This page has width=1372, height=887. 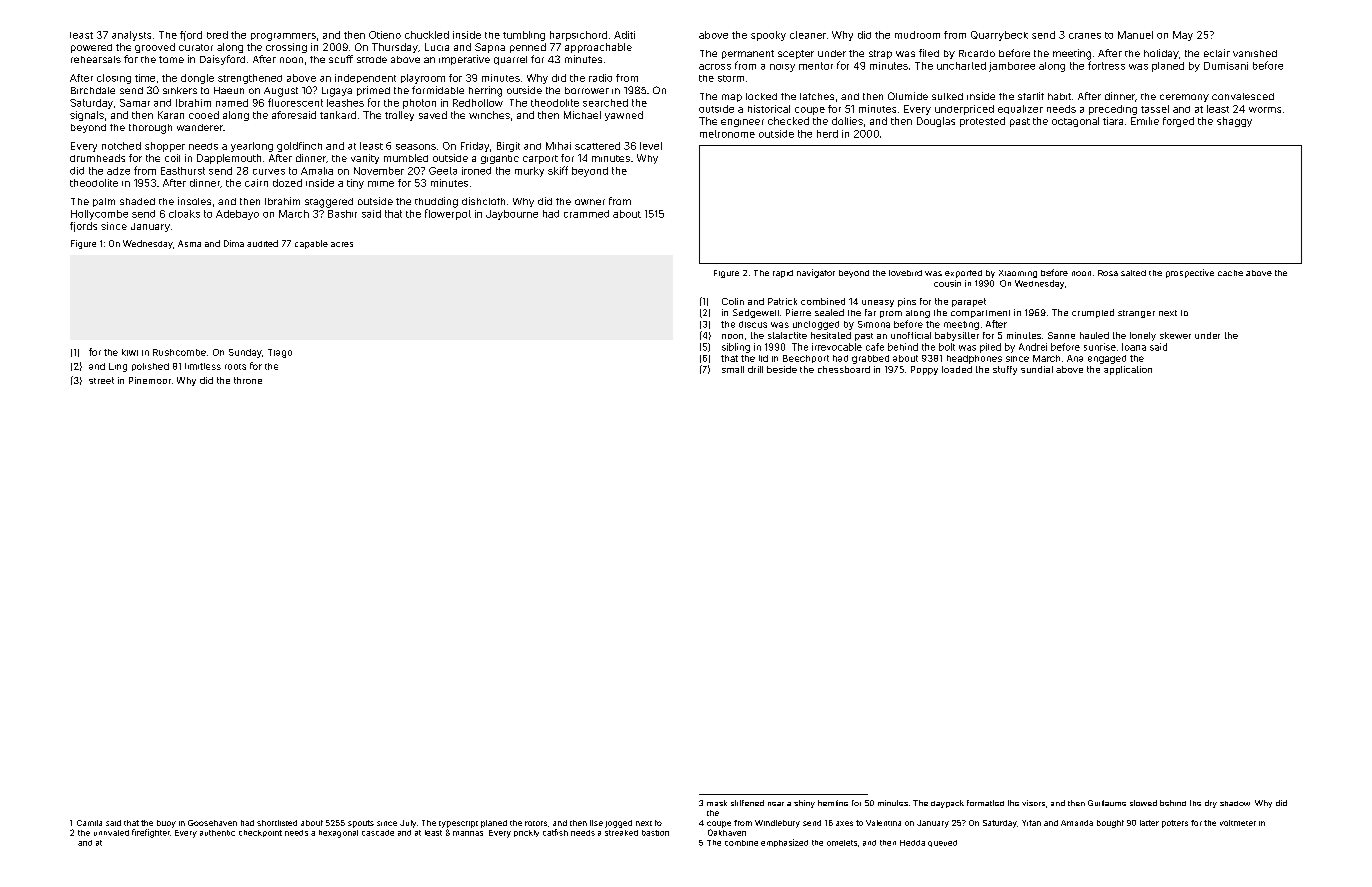 What do you see at coordinates (512, 215) in the page?
I see `Jaybourne` at bounding box center [512, 215].
